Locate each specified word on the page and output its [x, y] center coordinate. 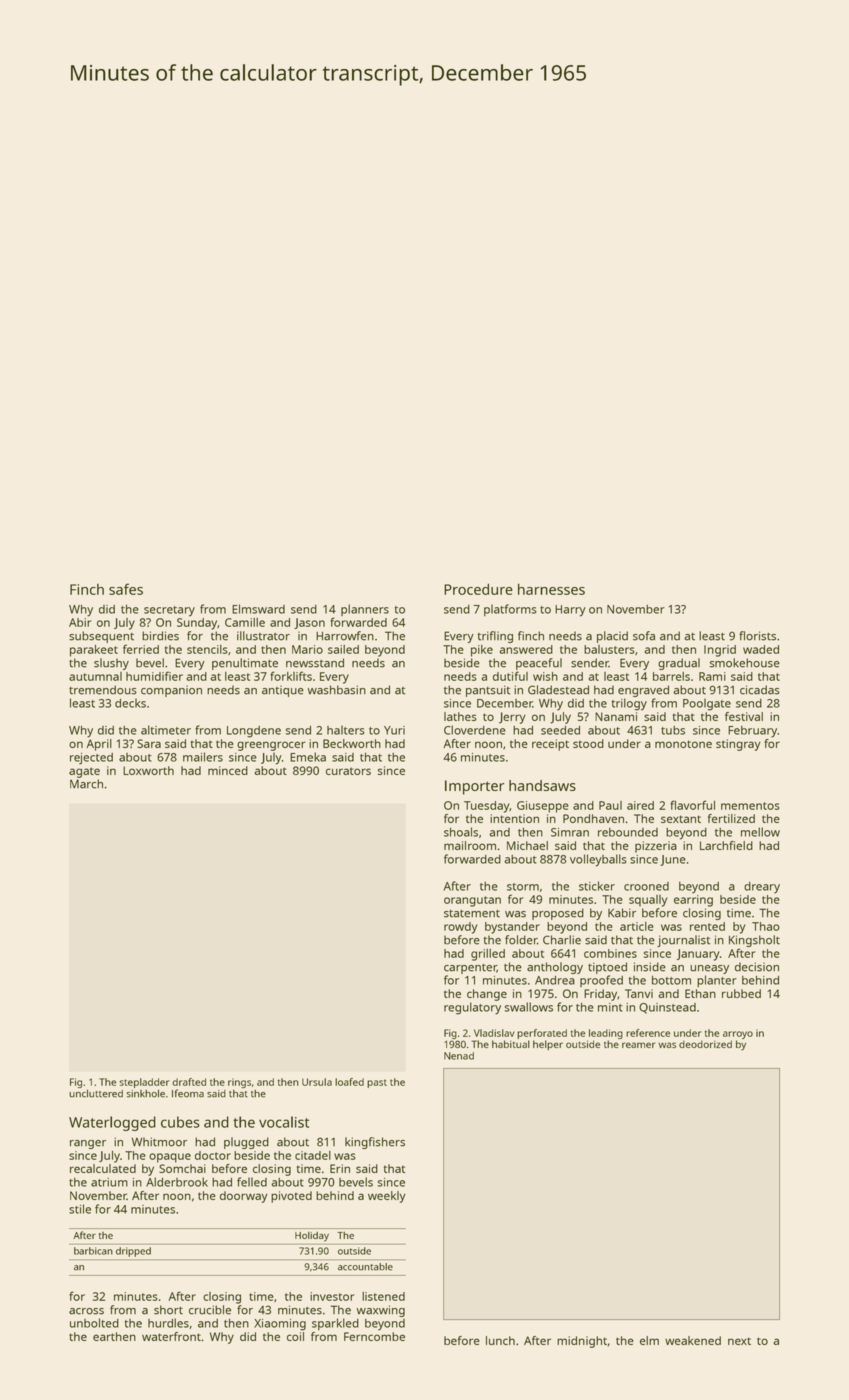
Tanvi [639, 993]
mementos [750, 806]
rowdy [460, 928]
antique [283, 691]
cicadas [760, 690]
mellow [760, 832]
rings [239, 1083]
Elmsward [258, 609]
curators [348, 771]
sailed [343, 649]
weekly [387, 1197]
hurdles [168, 1323]
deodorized [705, 1044]
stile [80, 1209]
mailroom [470, 845]
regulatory [472, 1008]
